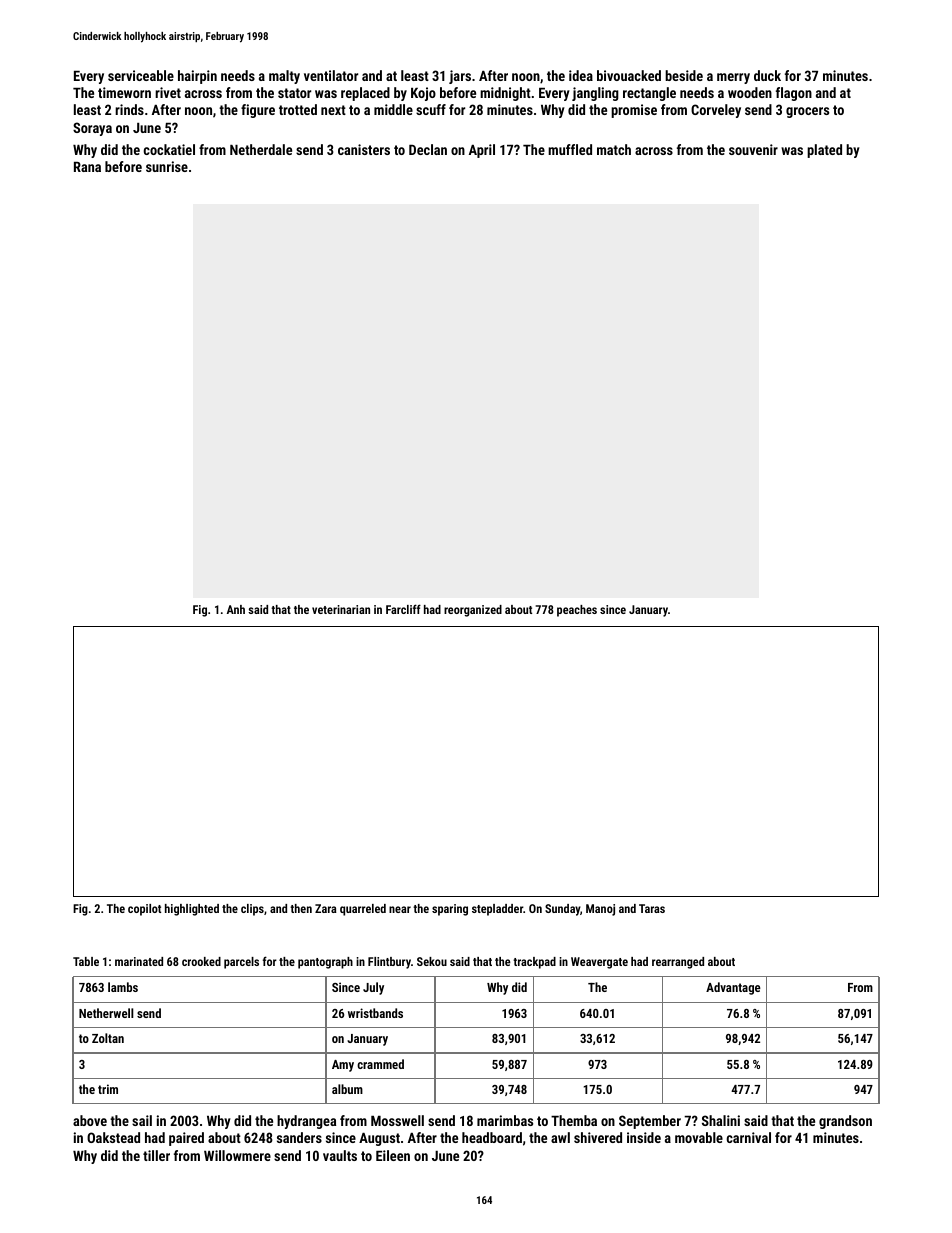 The height and width of the screenshot is (1233, 952). Describe the element at coordinates (343, 1066) in the screenshot. I see `Amy` at that location.
